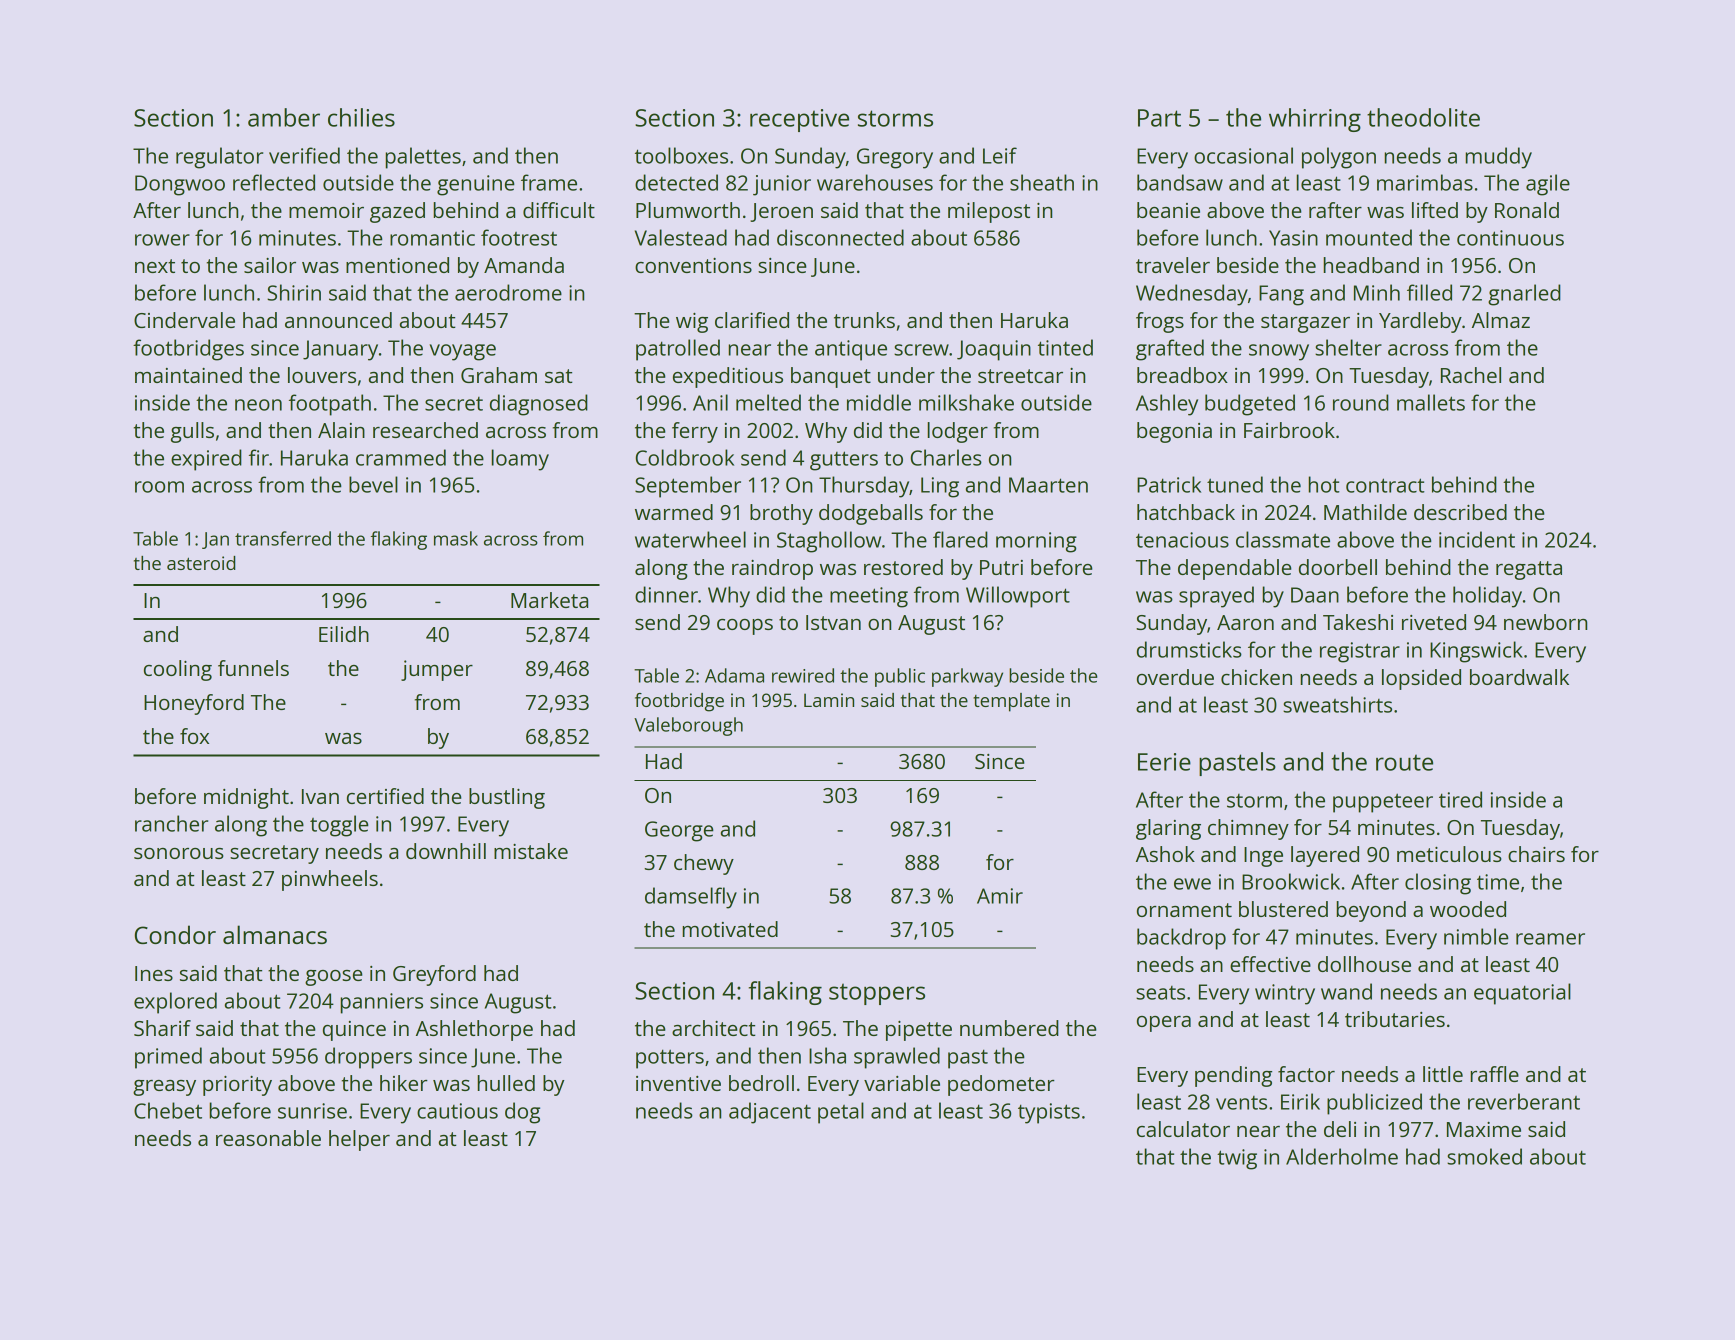 The image size is (1735, 1340). Describe the element at coordinates (361, 117) in the screenshot. I see `chilies` at that location.
